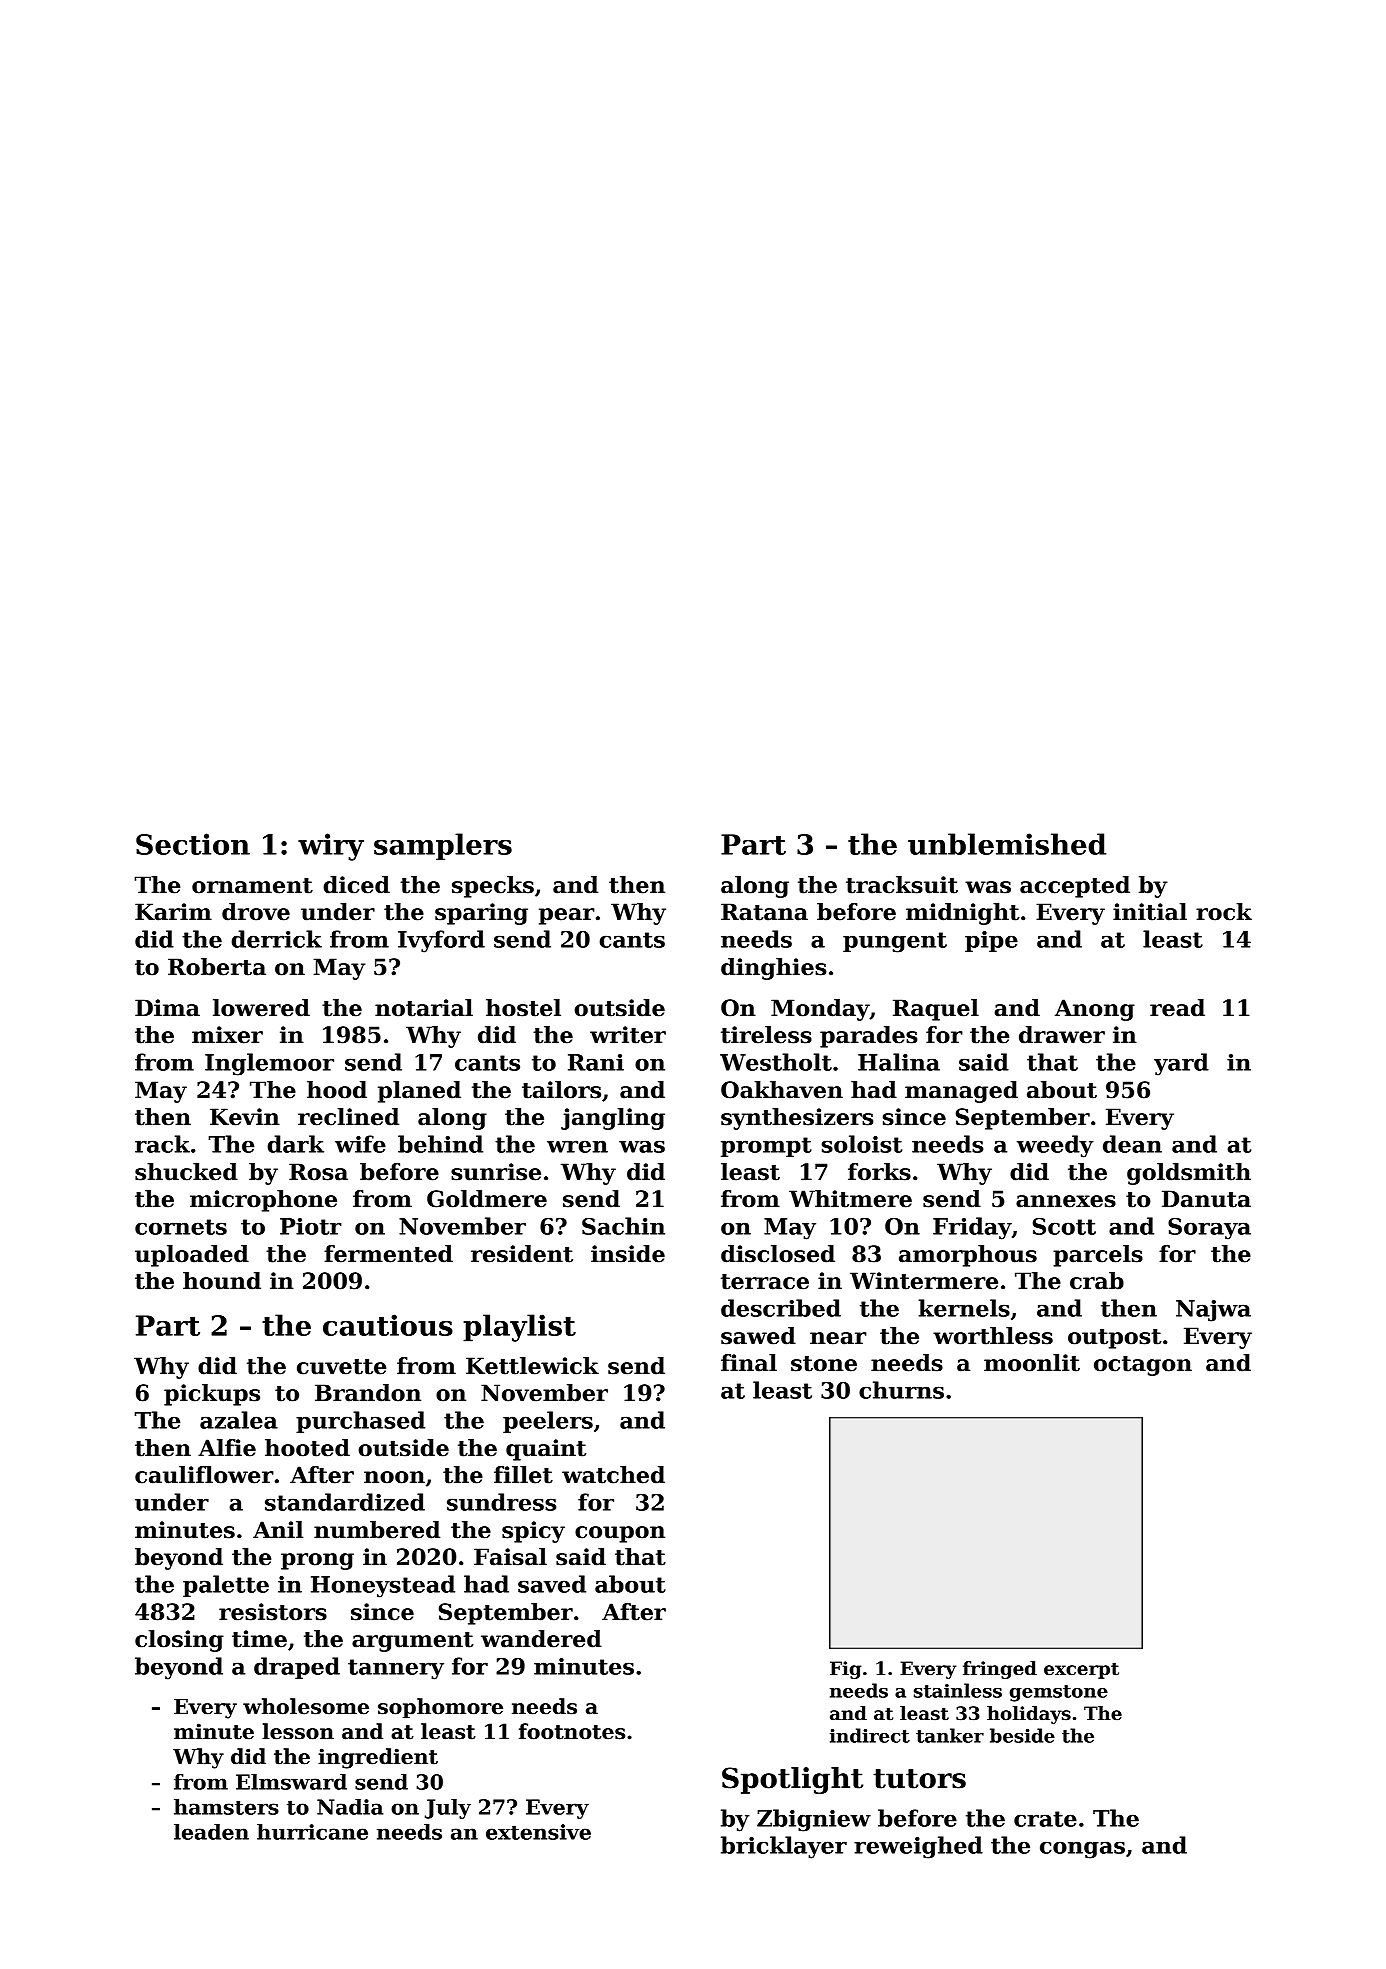 The height and width of the screenshot is (1969, 1386). What do you see at coordinates (226, 1586) in the screenshot?
I see `palette` at bounding box center [226, 1586].
